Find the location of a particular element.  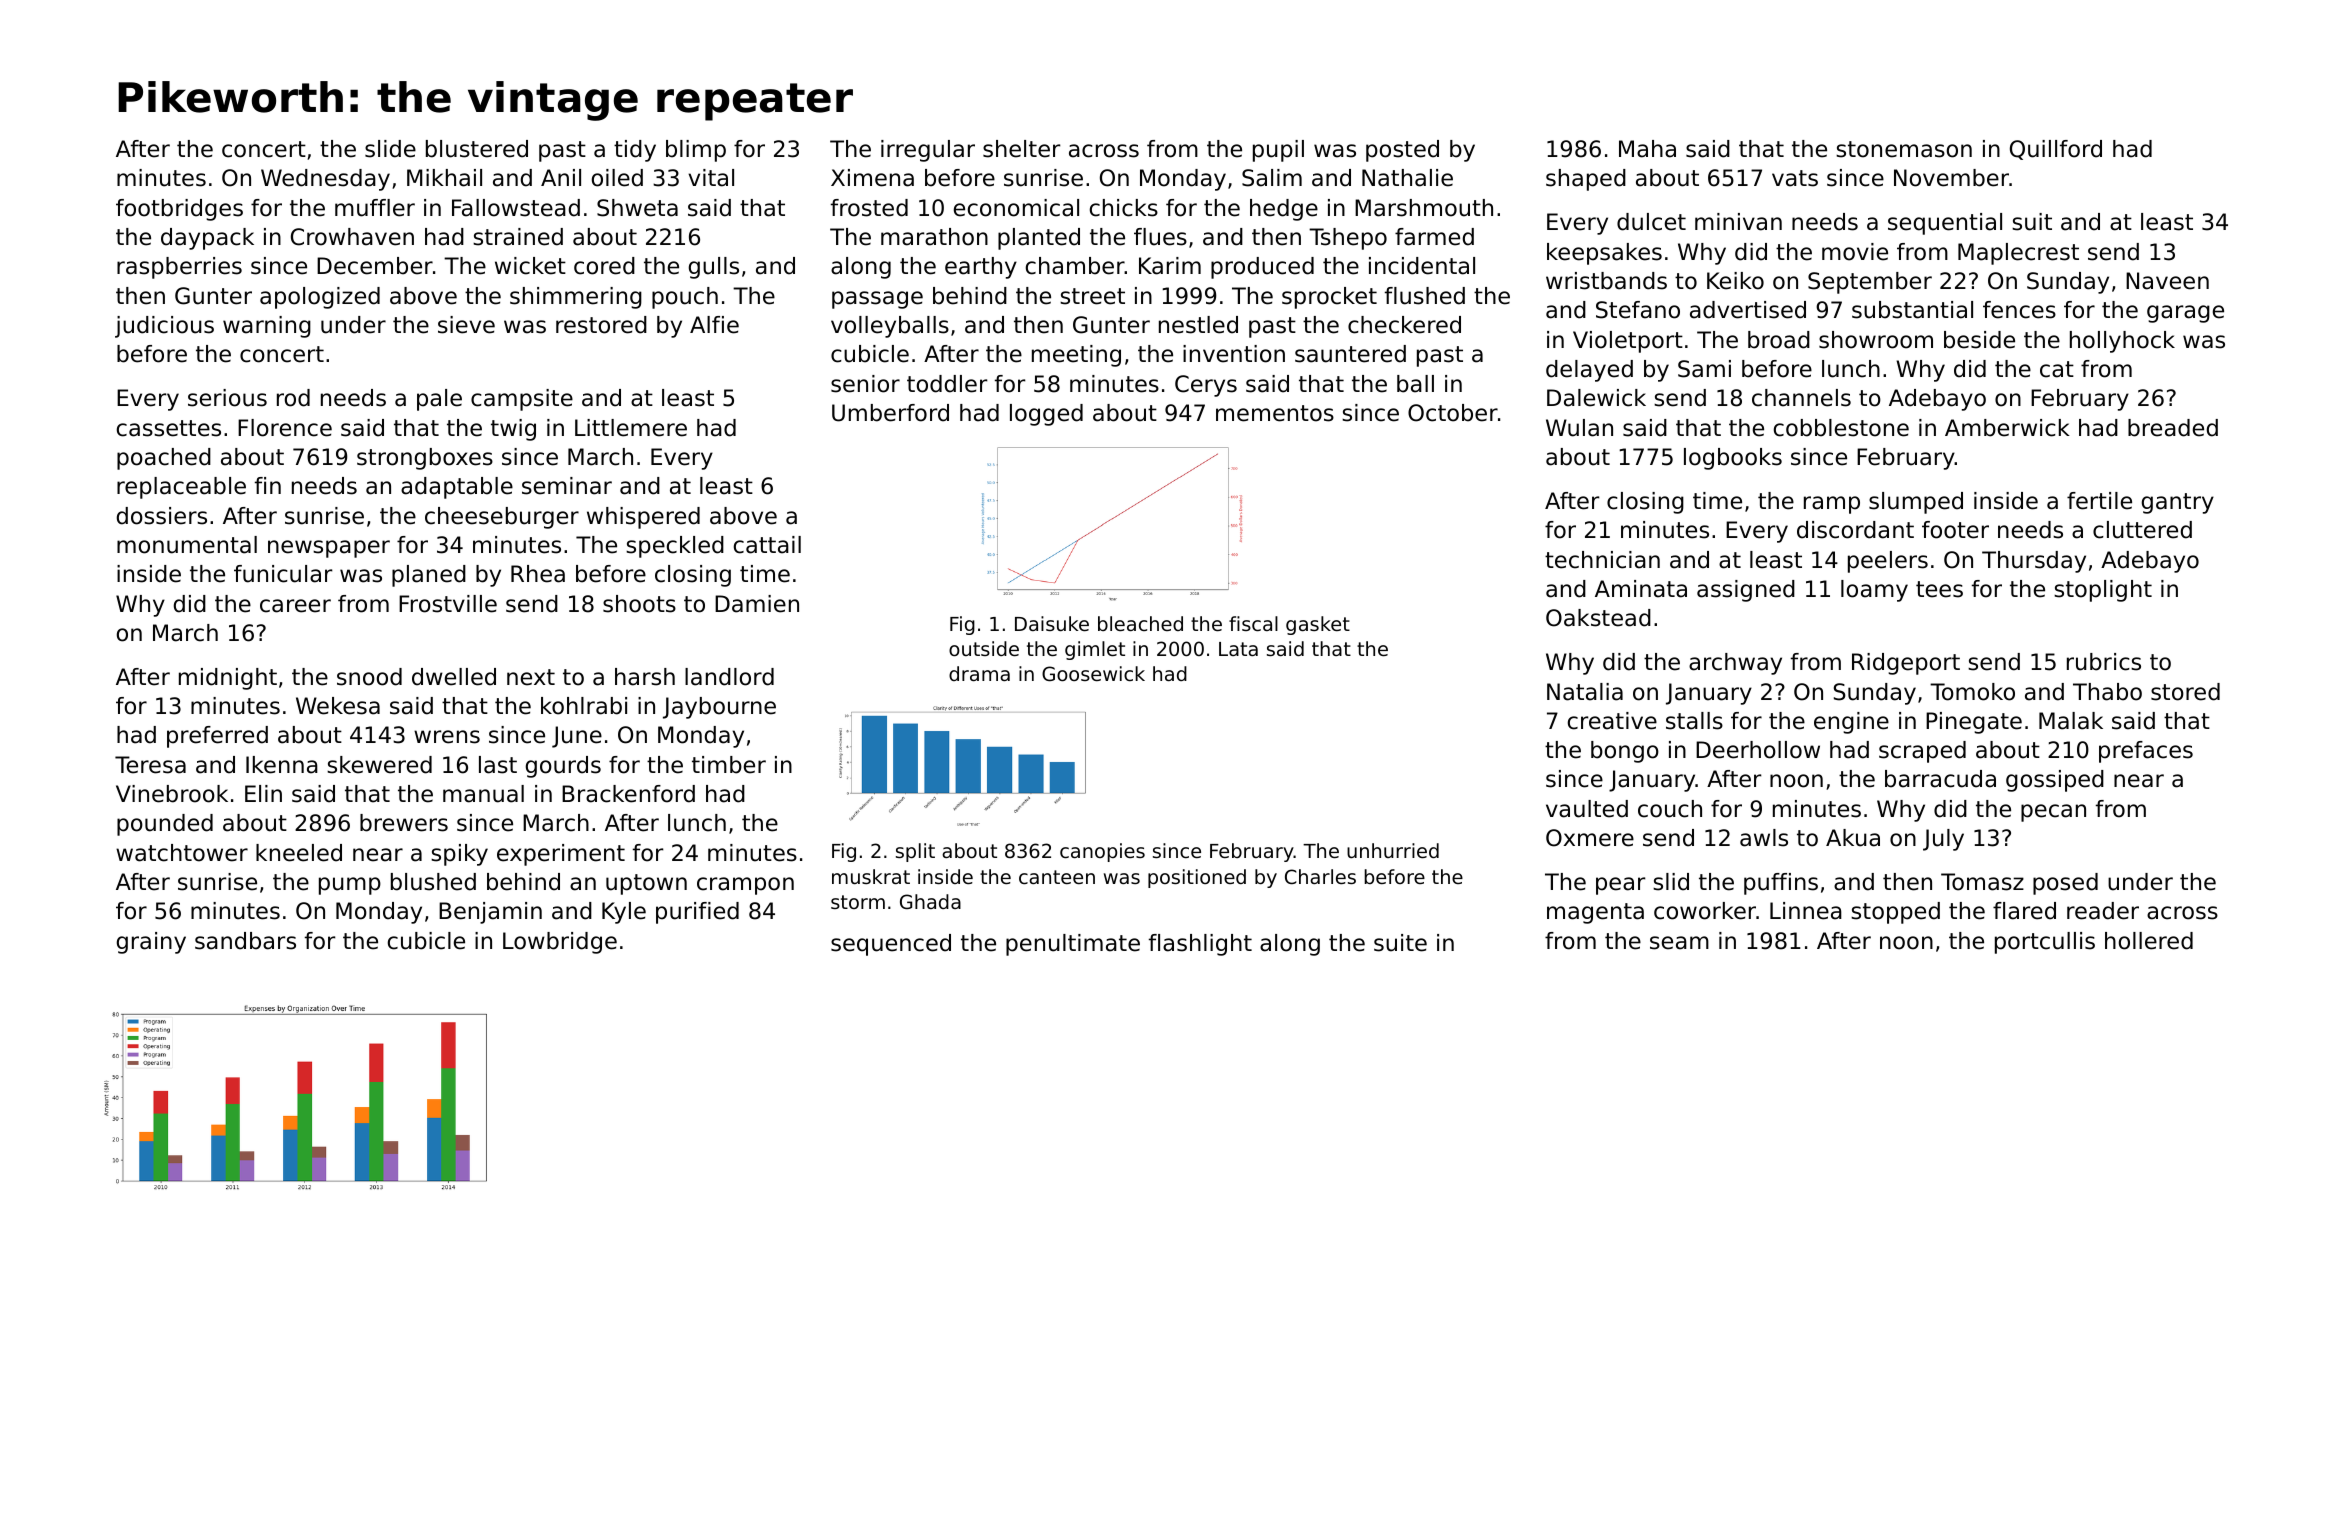

Benjamin is located at coordinates (490, 913).
